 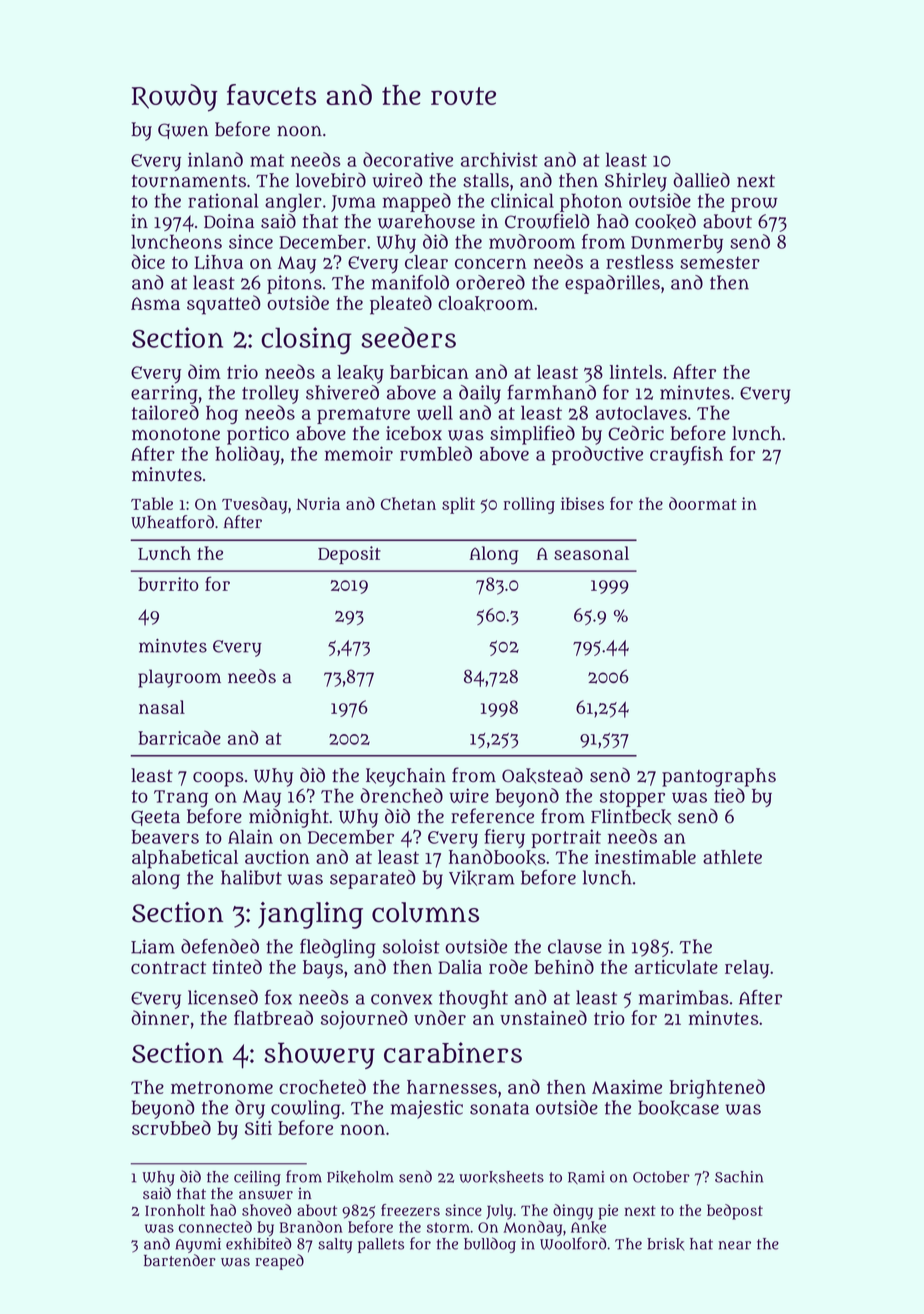 I want to click on reference, so click(x=492, y=816).
